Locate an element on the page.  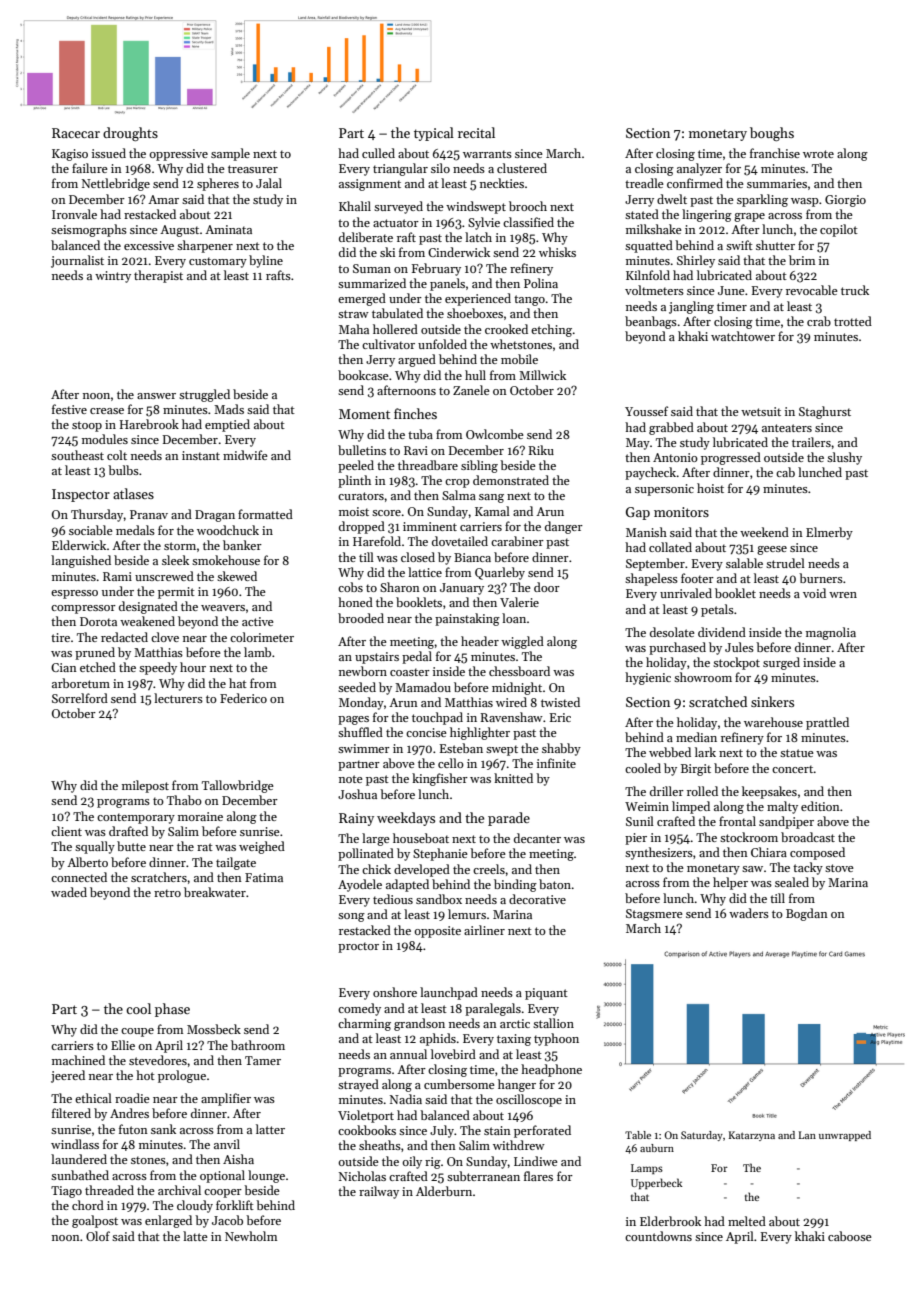
Staghurst is located at coordinates (825, 412).
